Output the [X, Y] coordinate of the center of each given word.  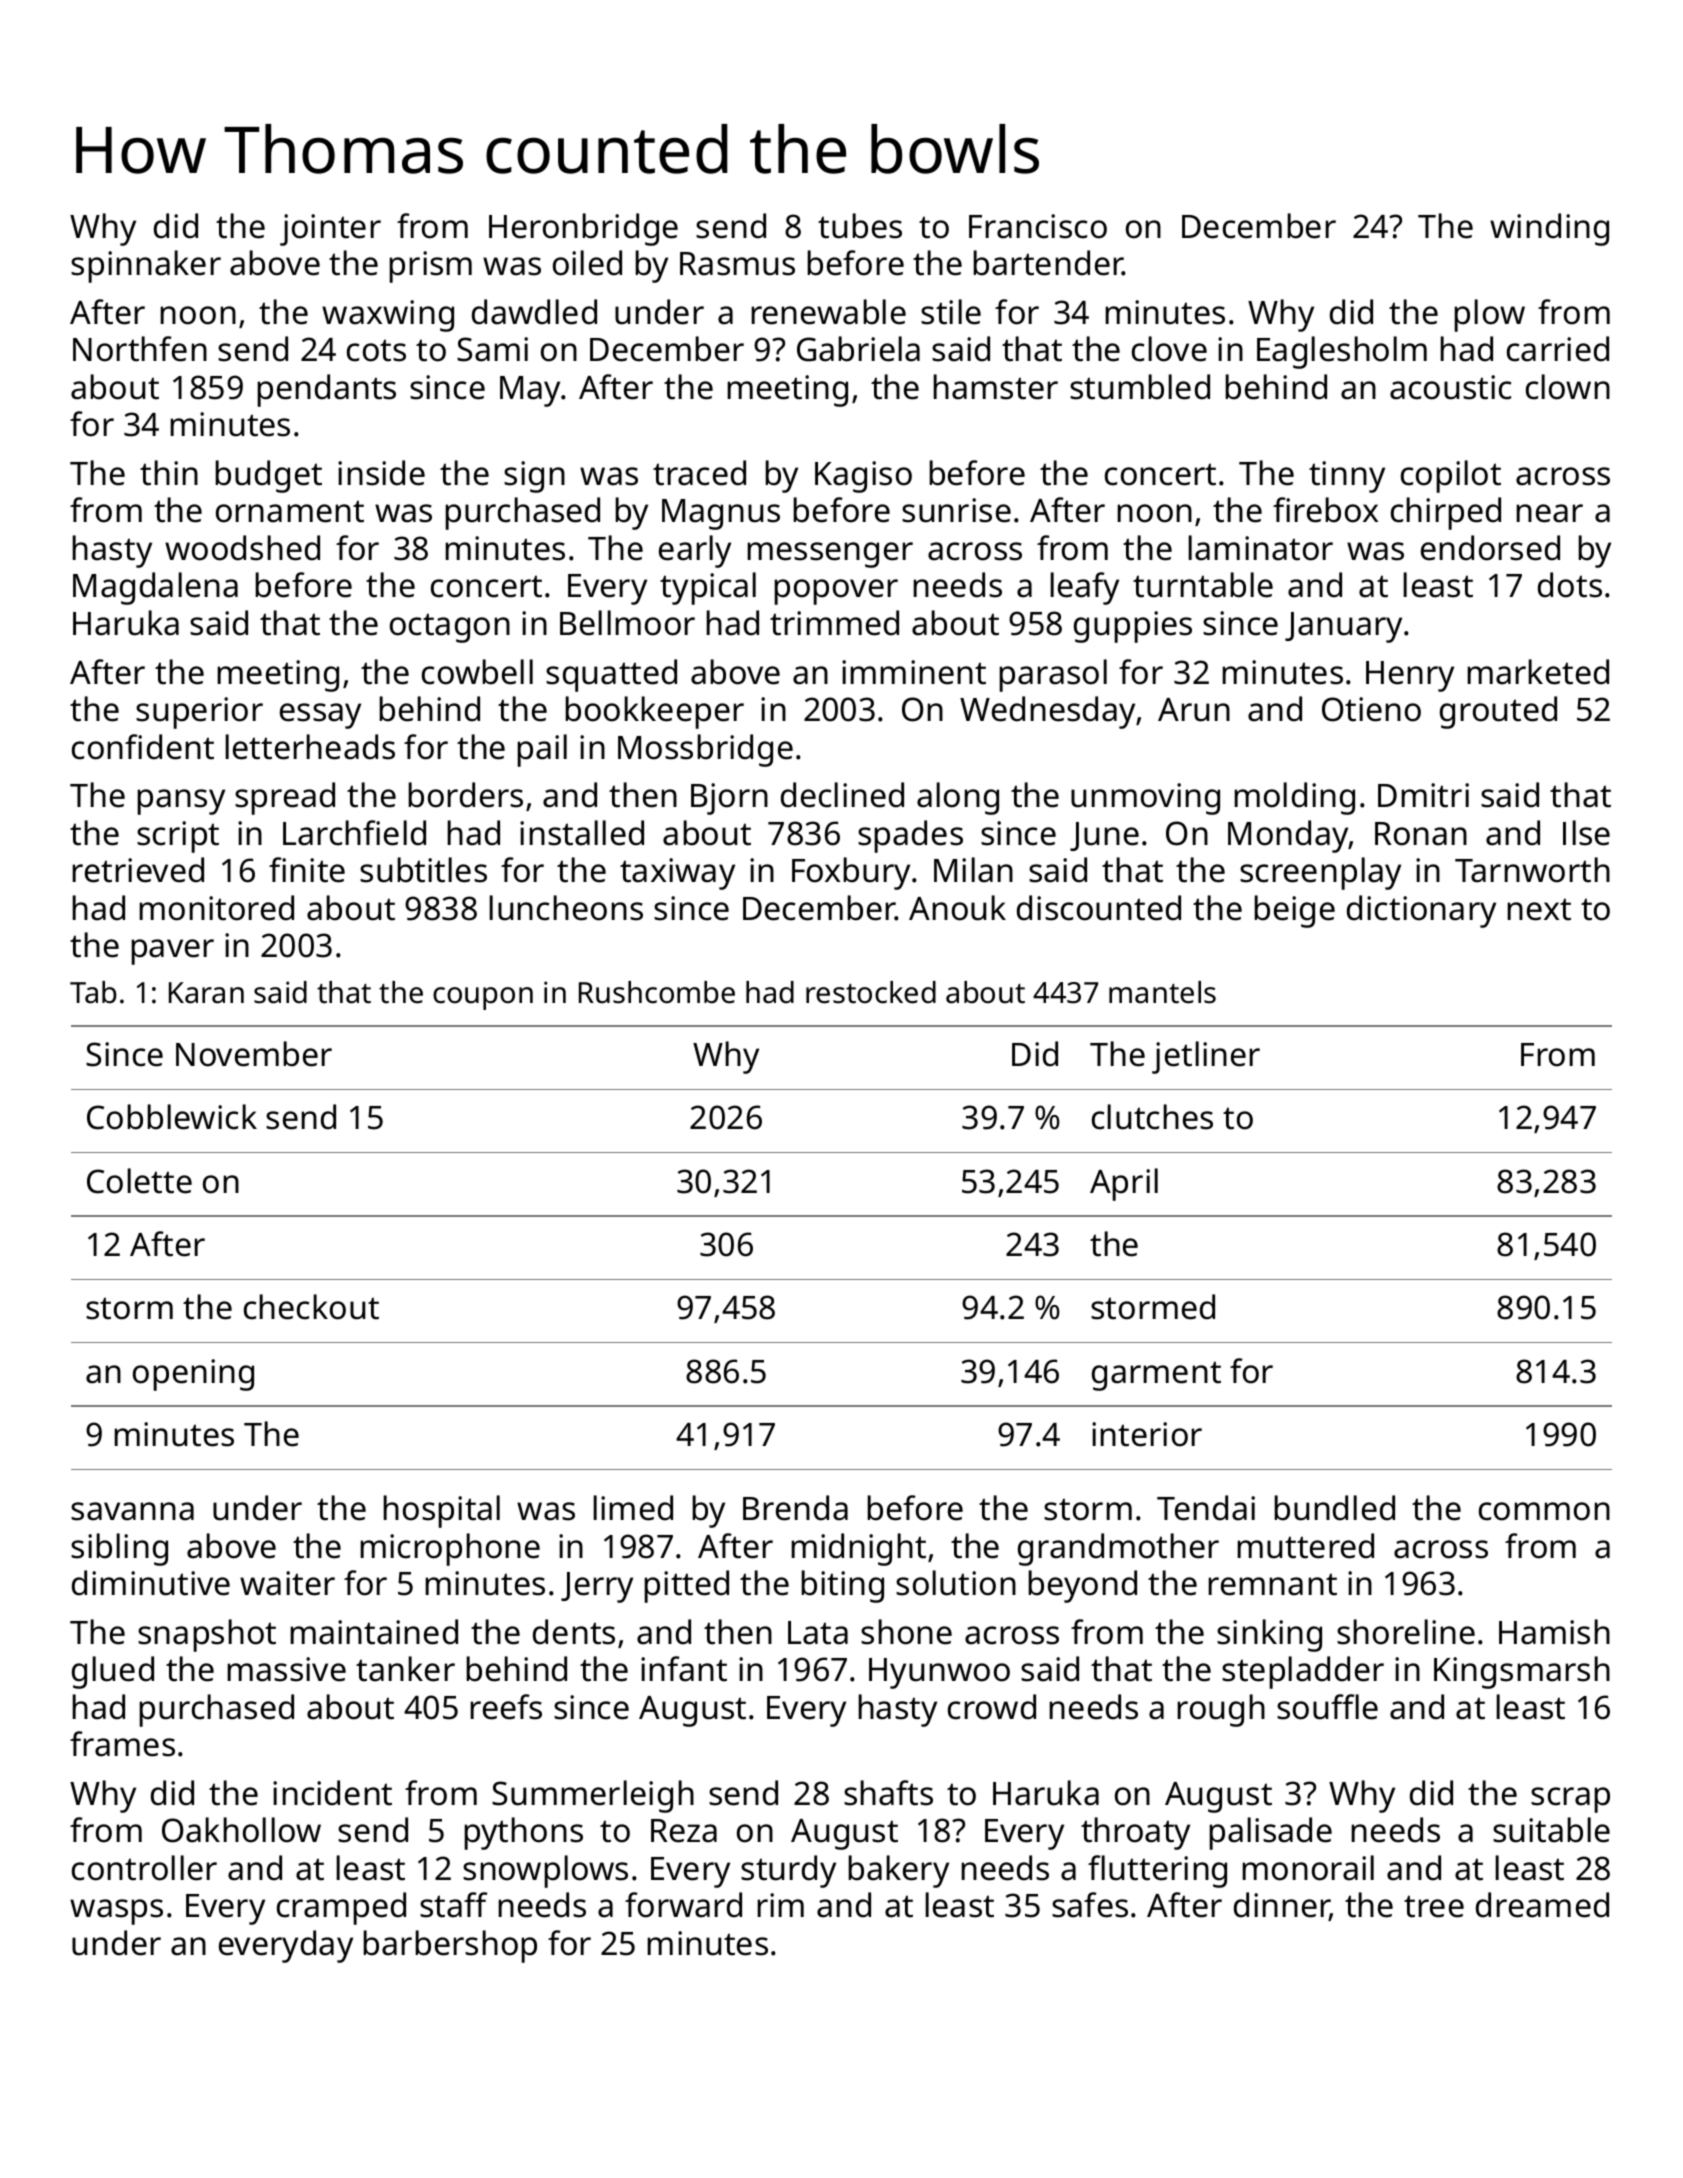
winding [1549, 229]
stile [951, 312]
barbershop [450, 1946]
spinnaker [146, 266]
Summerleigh [593, 1796]
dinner [1282, 1906]
